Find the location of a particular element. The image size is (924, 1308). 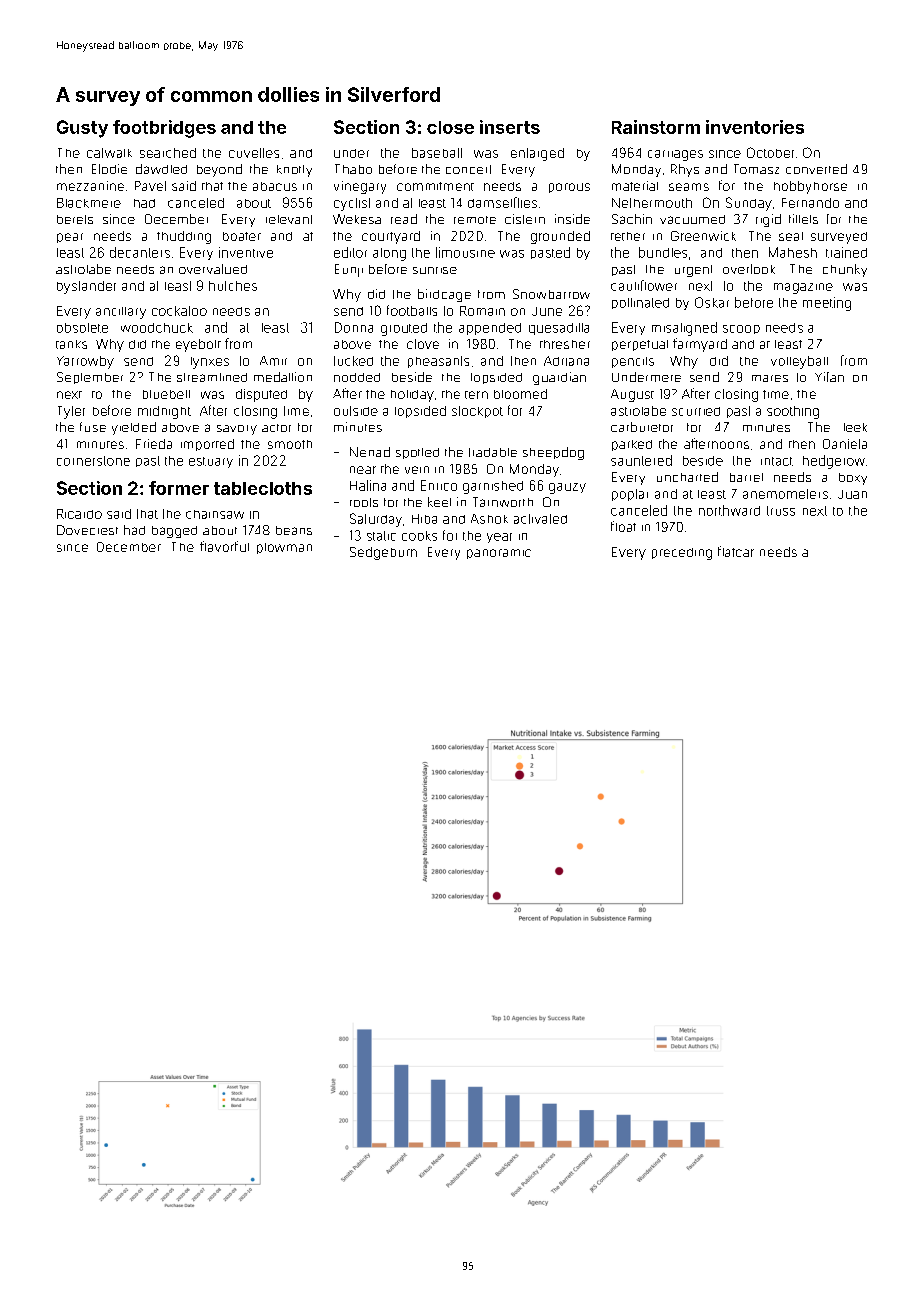

flavorful is located at coordinates (224, 546).
